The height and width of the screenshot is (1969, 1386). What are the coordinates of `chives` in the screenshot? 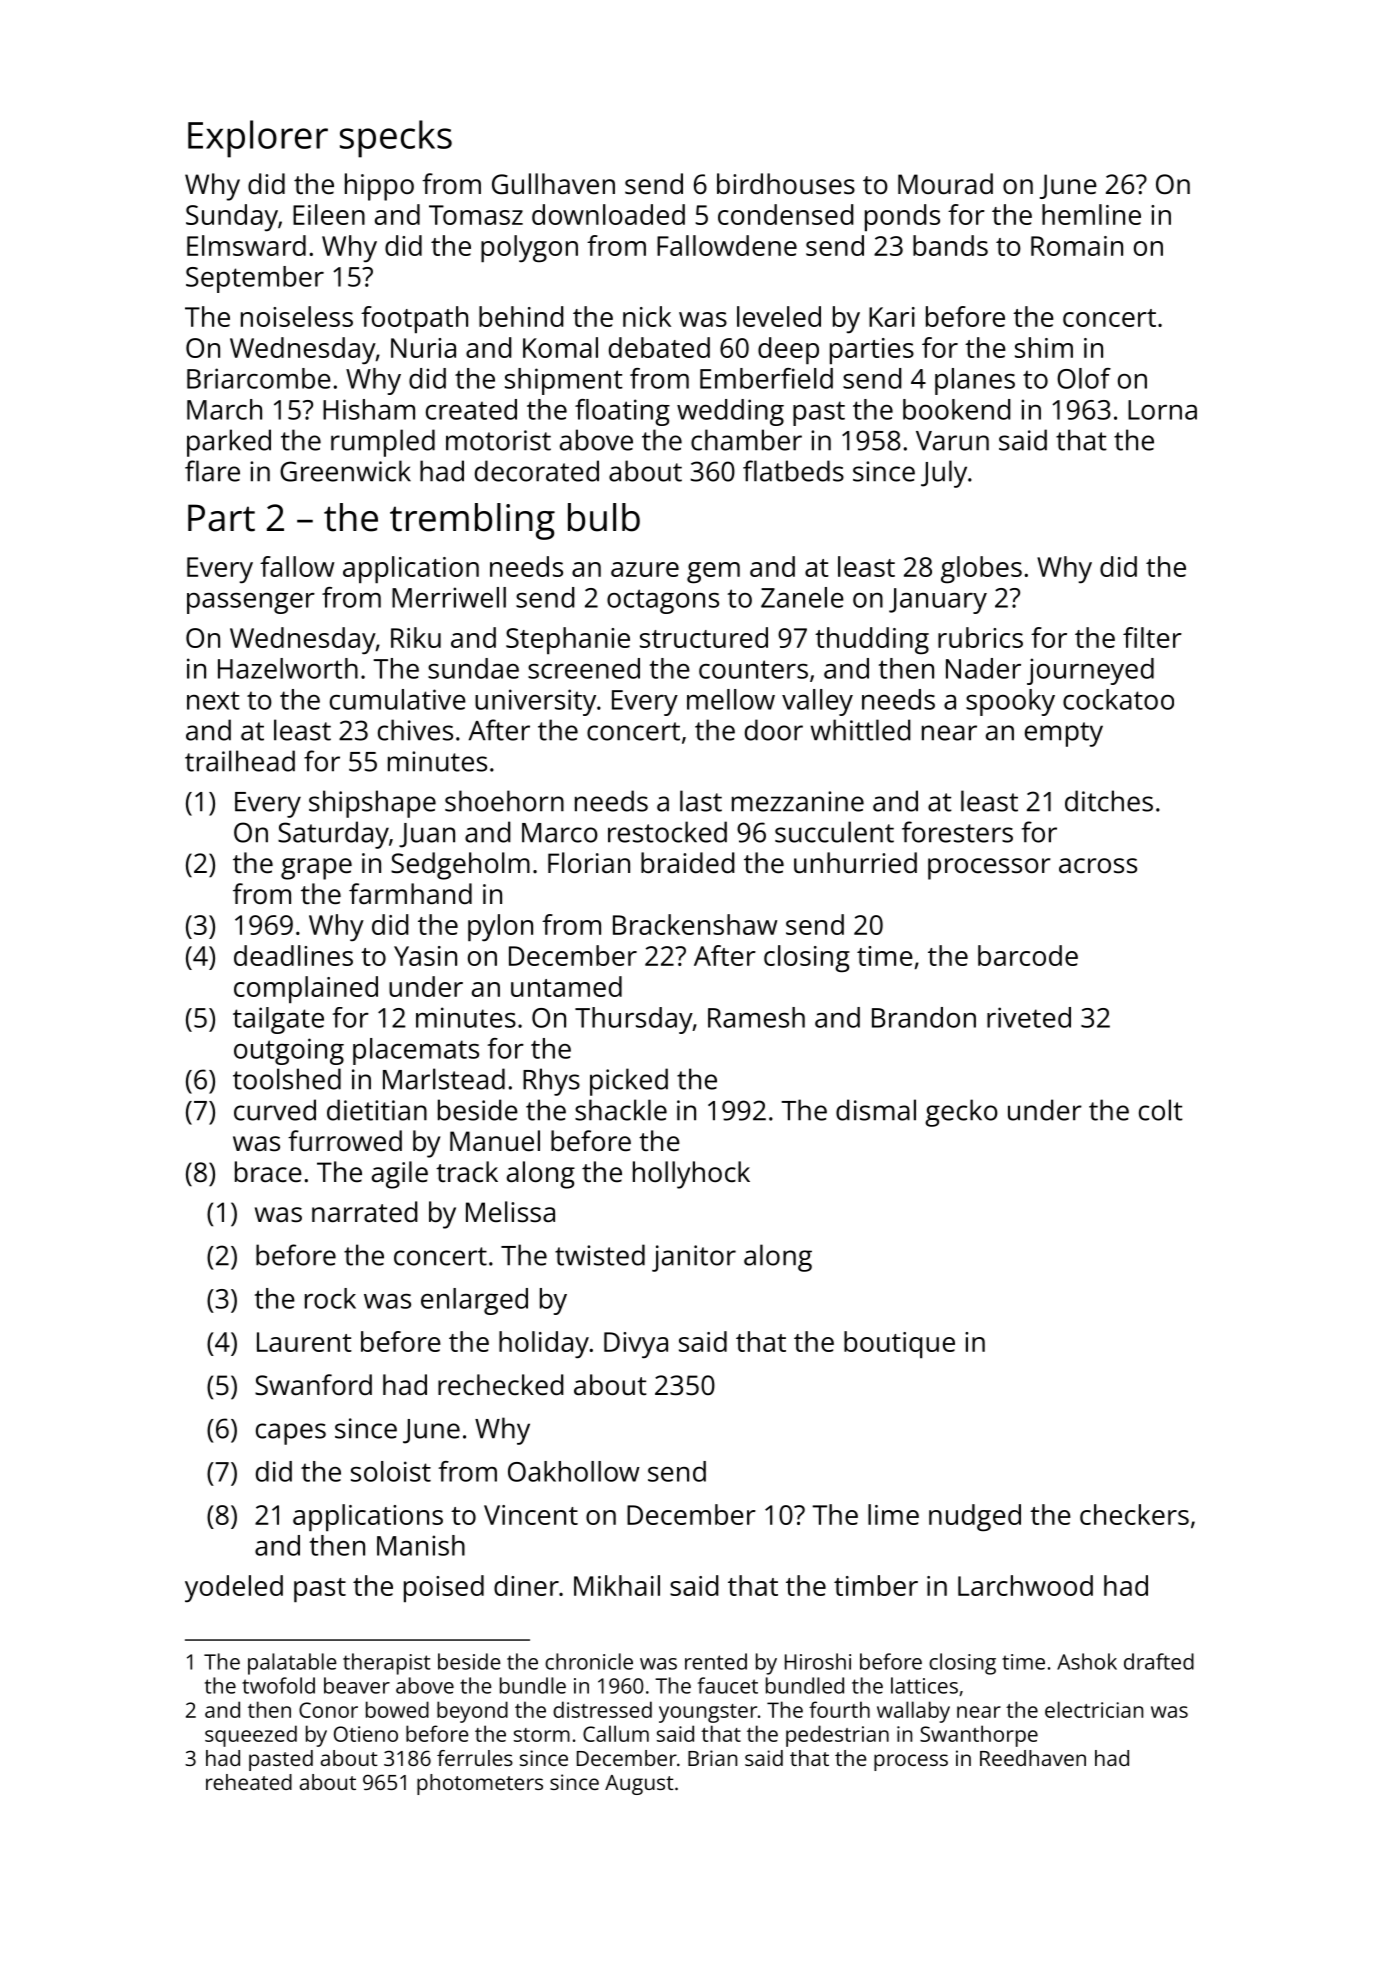 It's located at (415, 730).
